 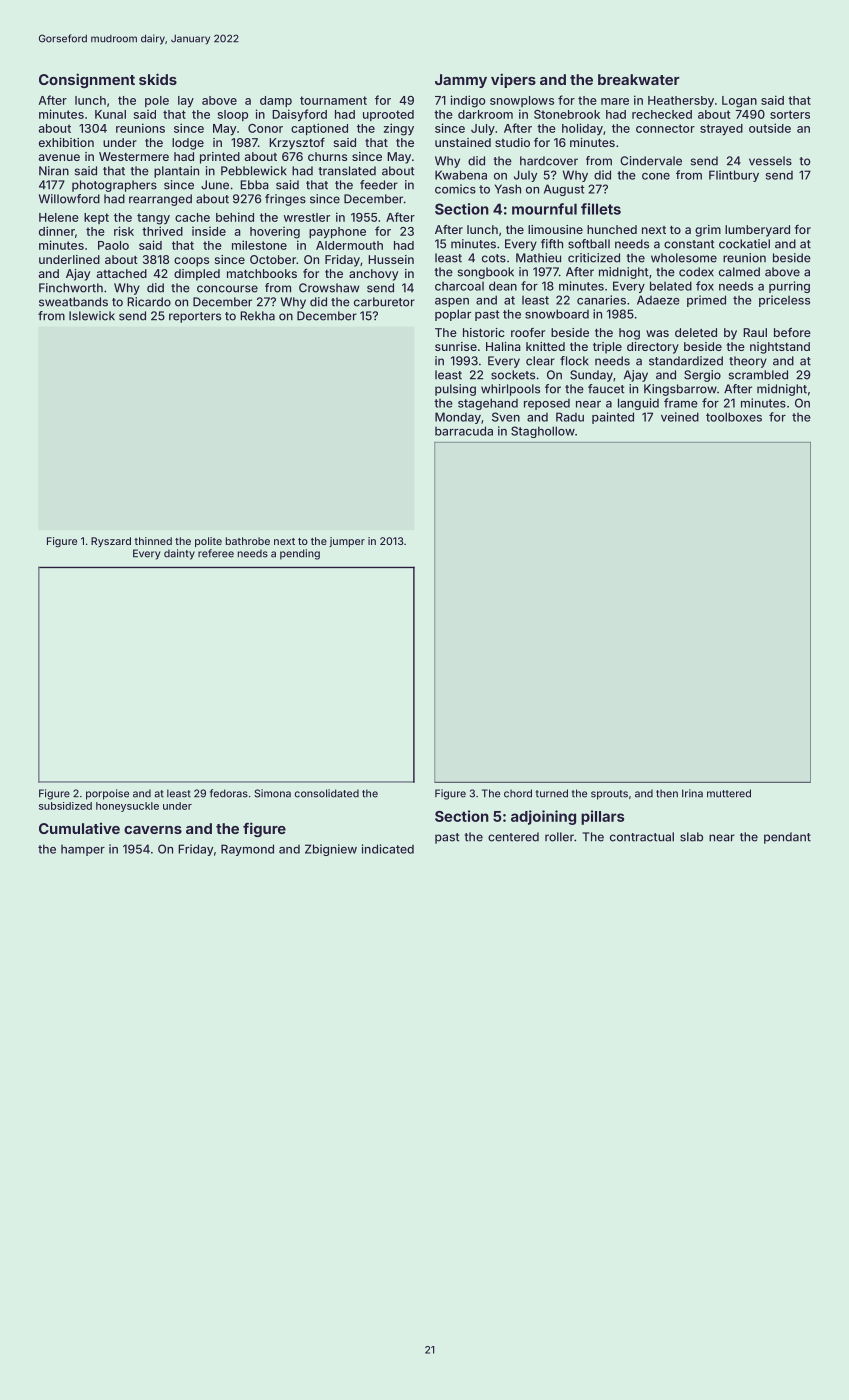 I want to click on pulsing, so click(x=455, y=390).
